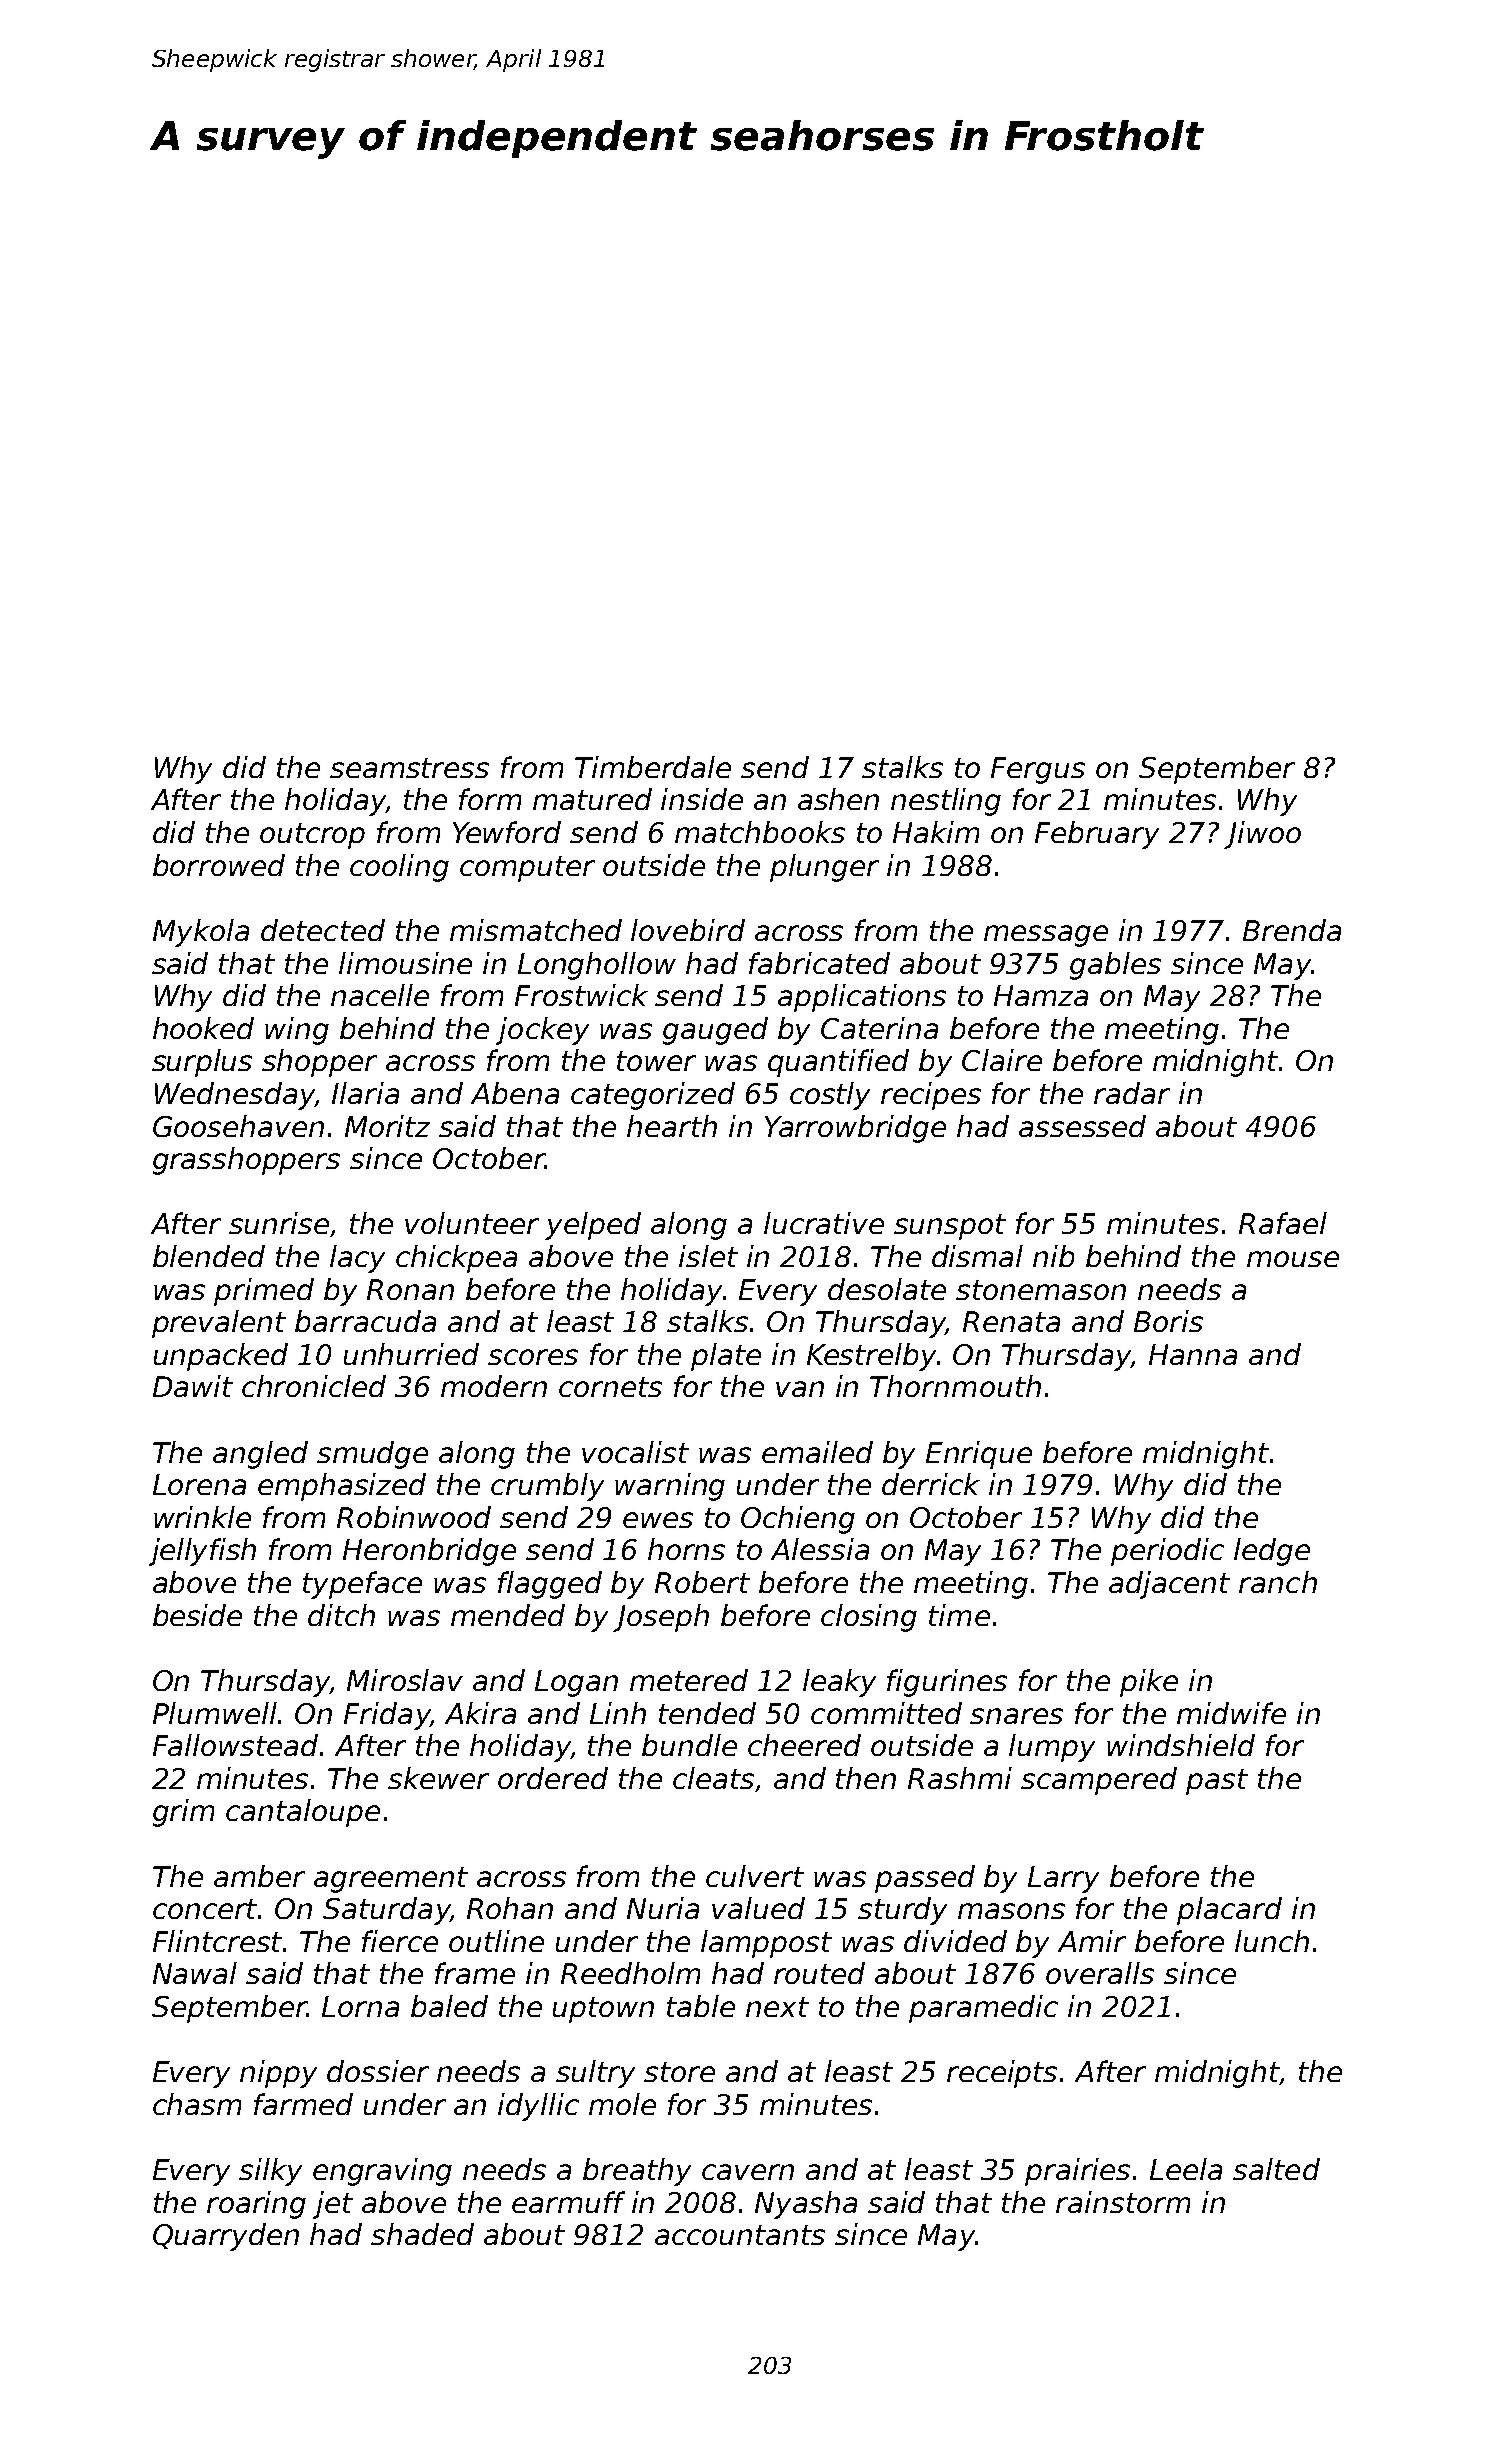 The width and height of the screenshot is (1496, 2464). I want to click on prevalent, so click(219, 1324).
